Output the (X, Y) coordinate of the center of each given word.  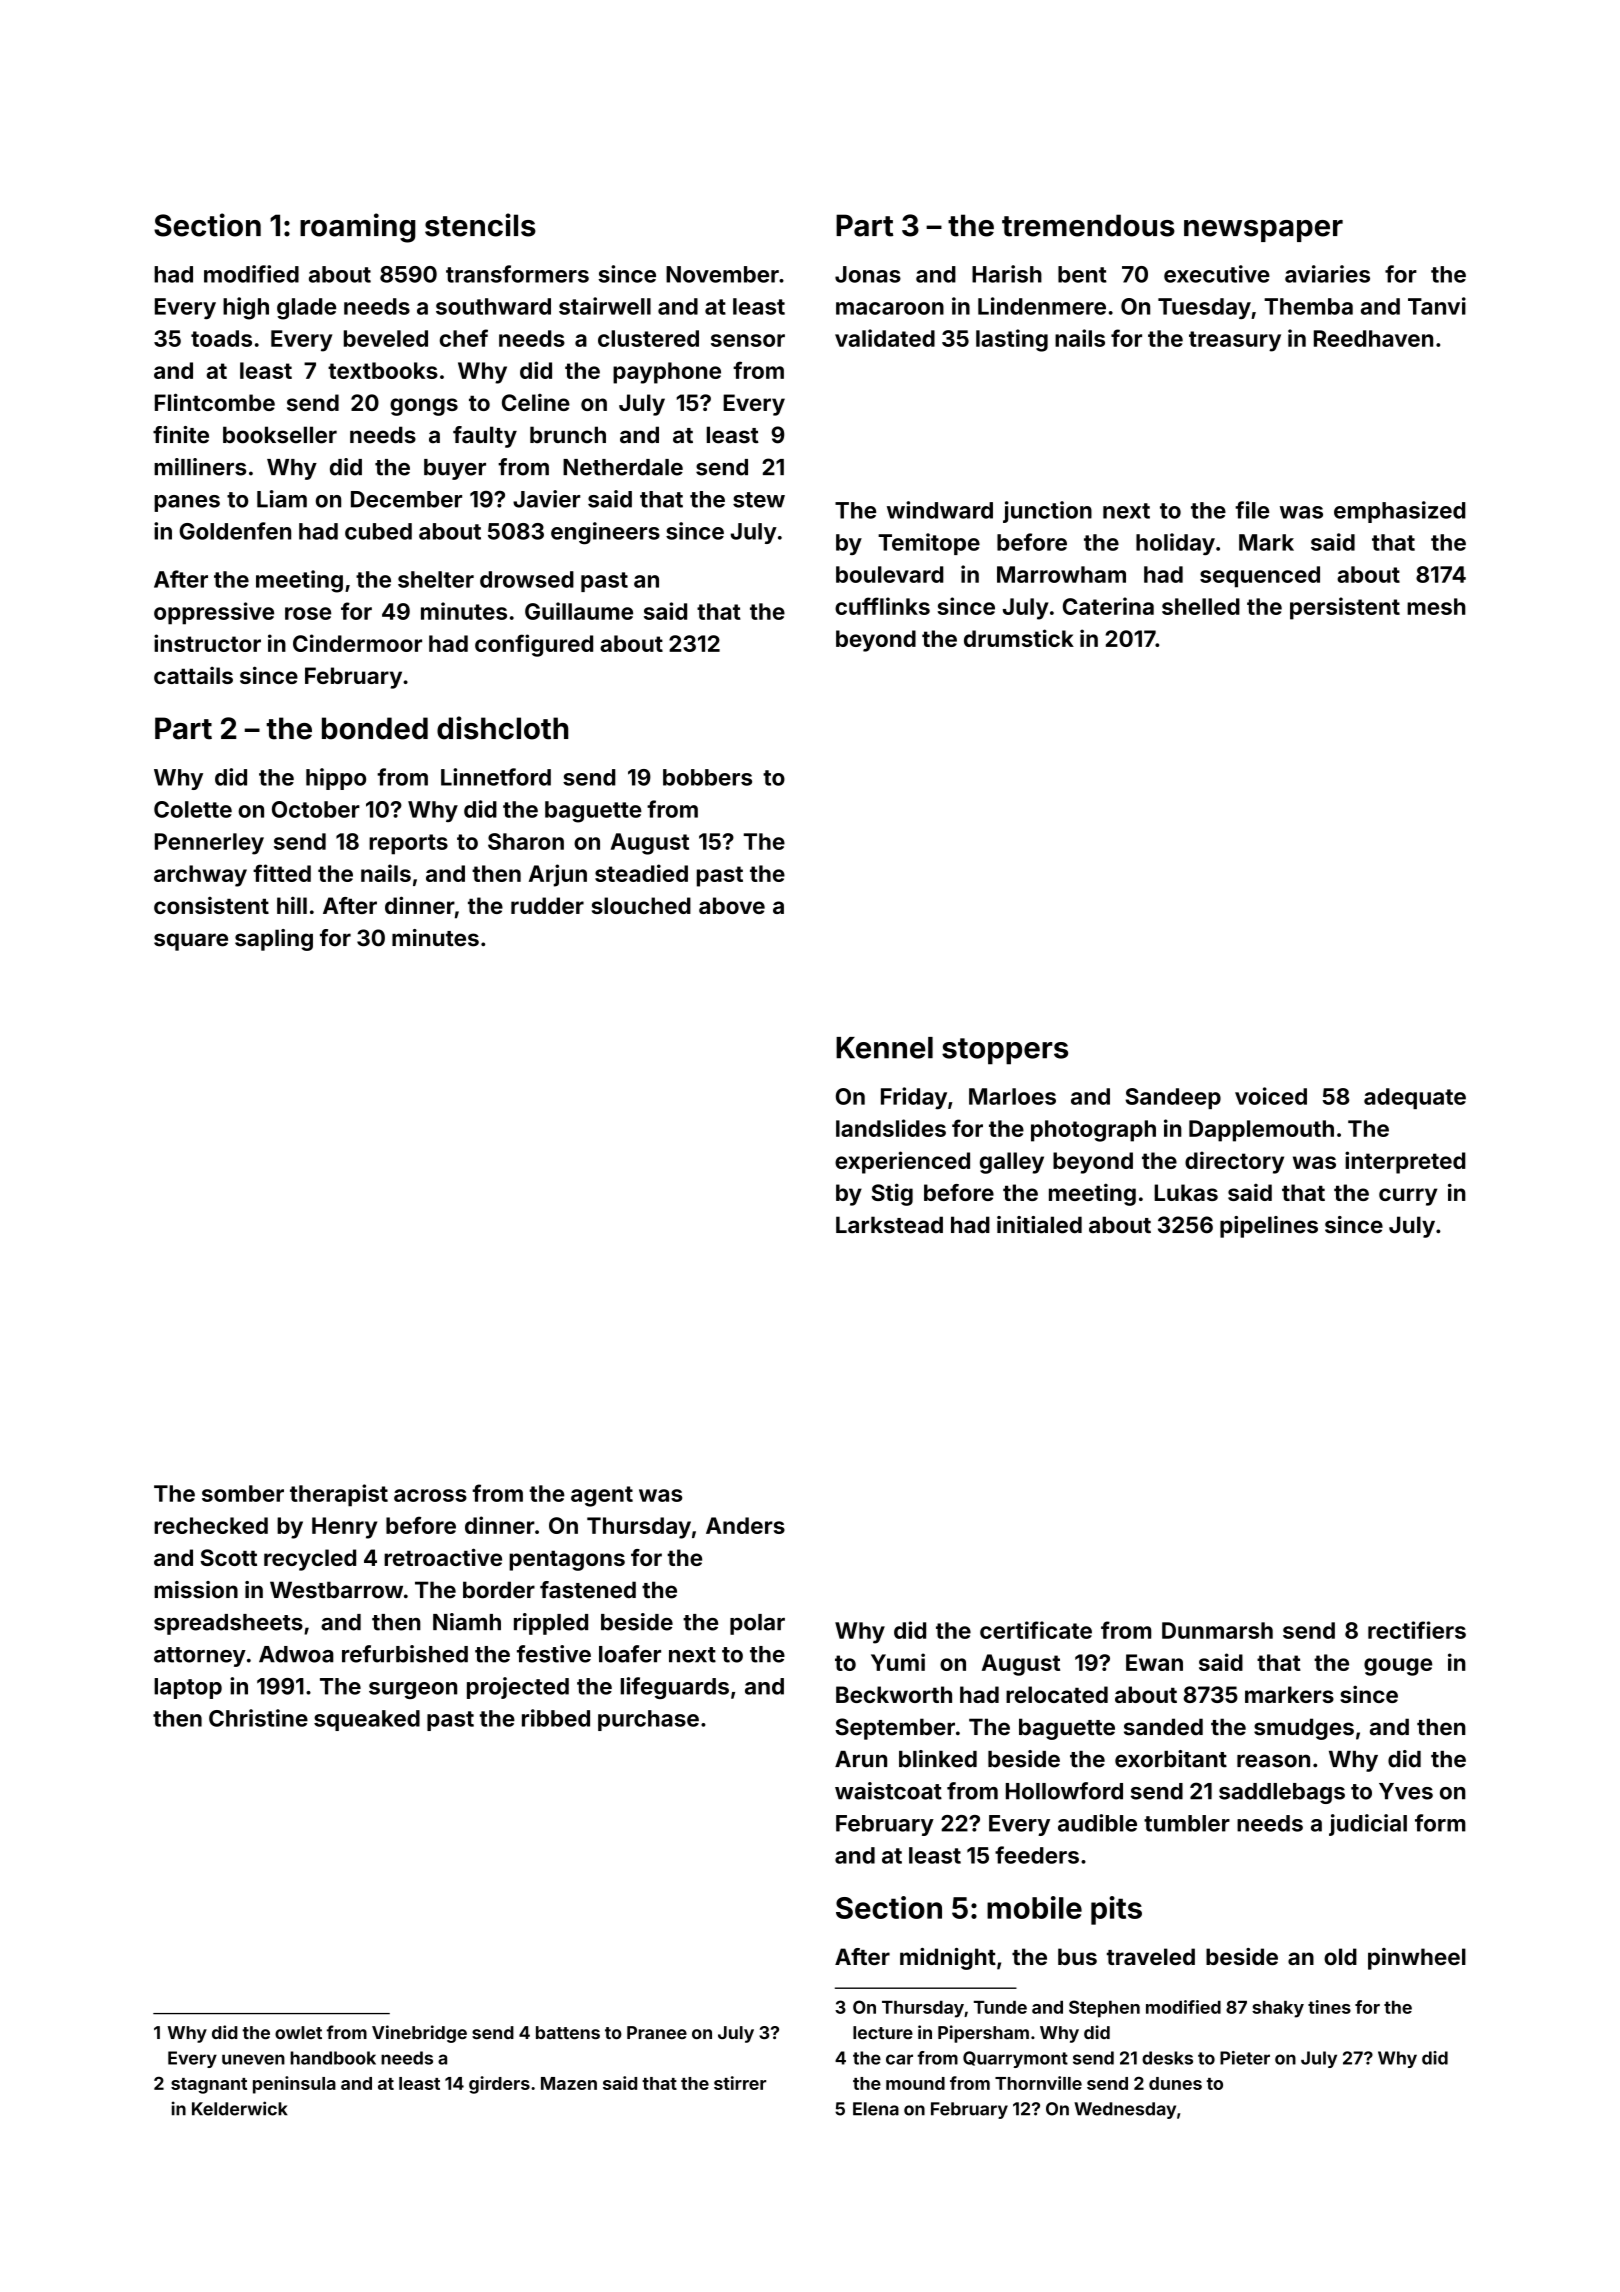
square (191, 942)
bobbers (707, 777)
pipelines (1269, 1227)
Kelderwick (240, 2108)
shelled (1201, 606)
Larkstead (889, 1225)
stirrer (740, 2083)
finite (181, 435)
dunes (1175, 2083)
